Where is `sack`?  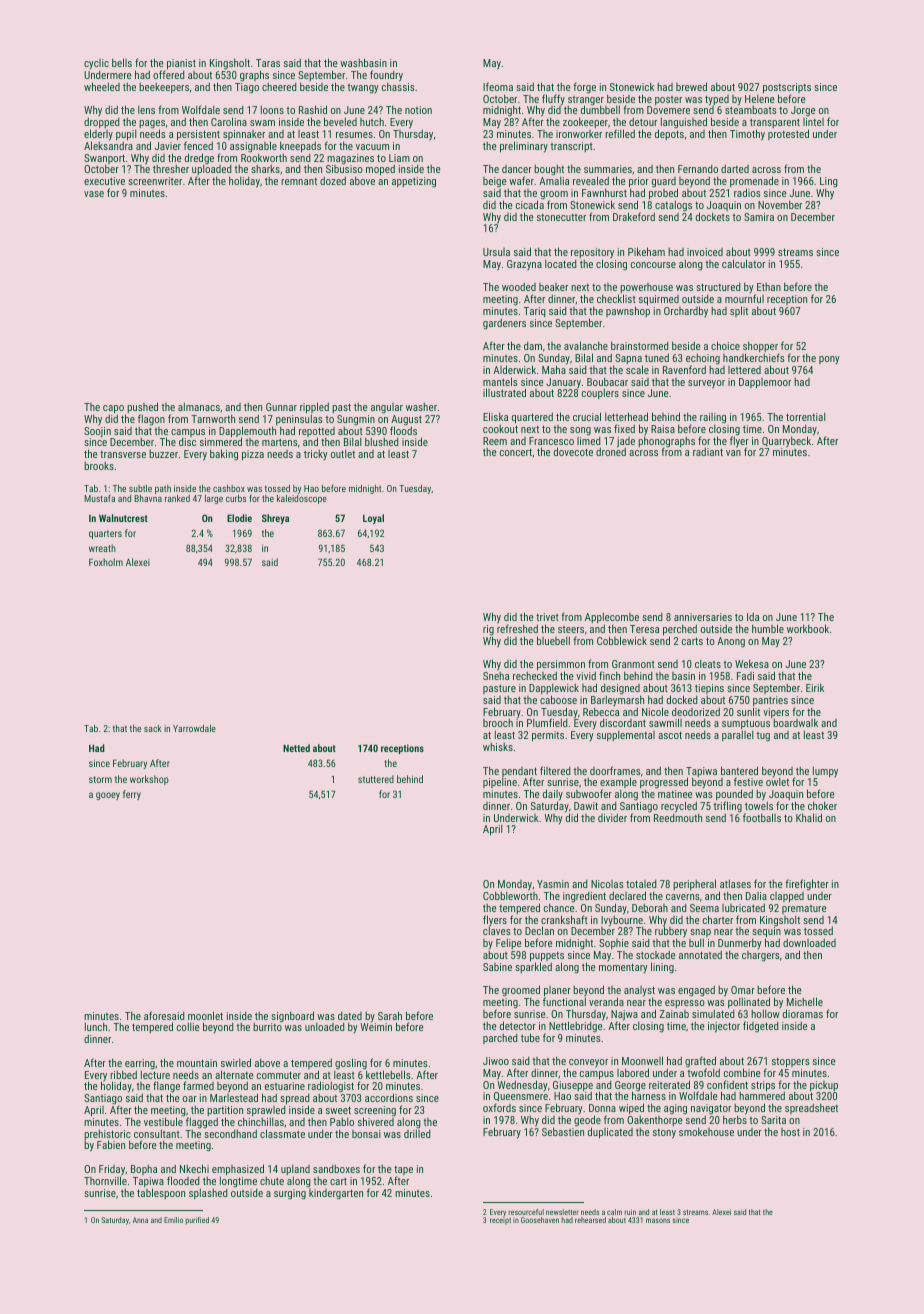
sack is located at coordinates (152, 728).
